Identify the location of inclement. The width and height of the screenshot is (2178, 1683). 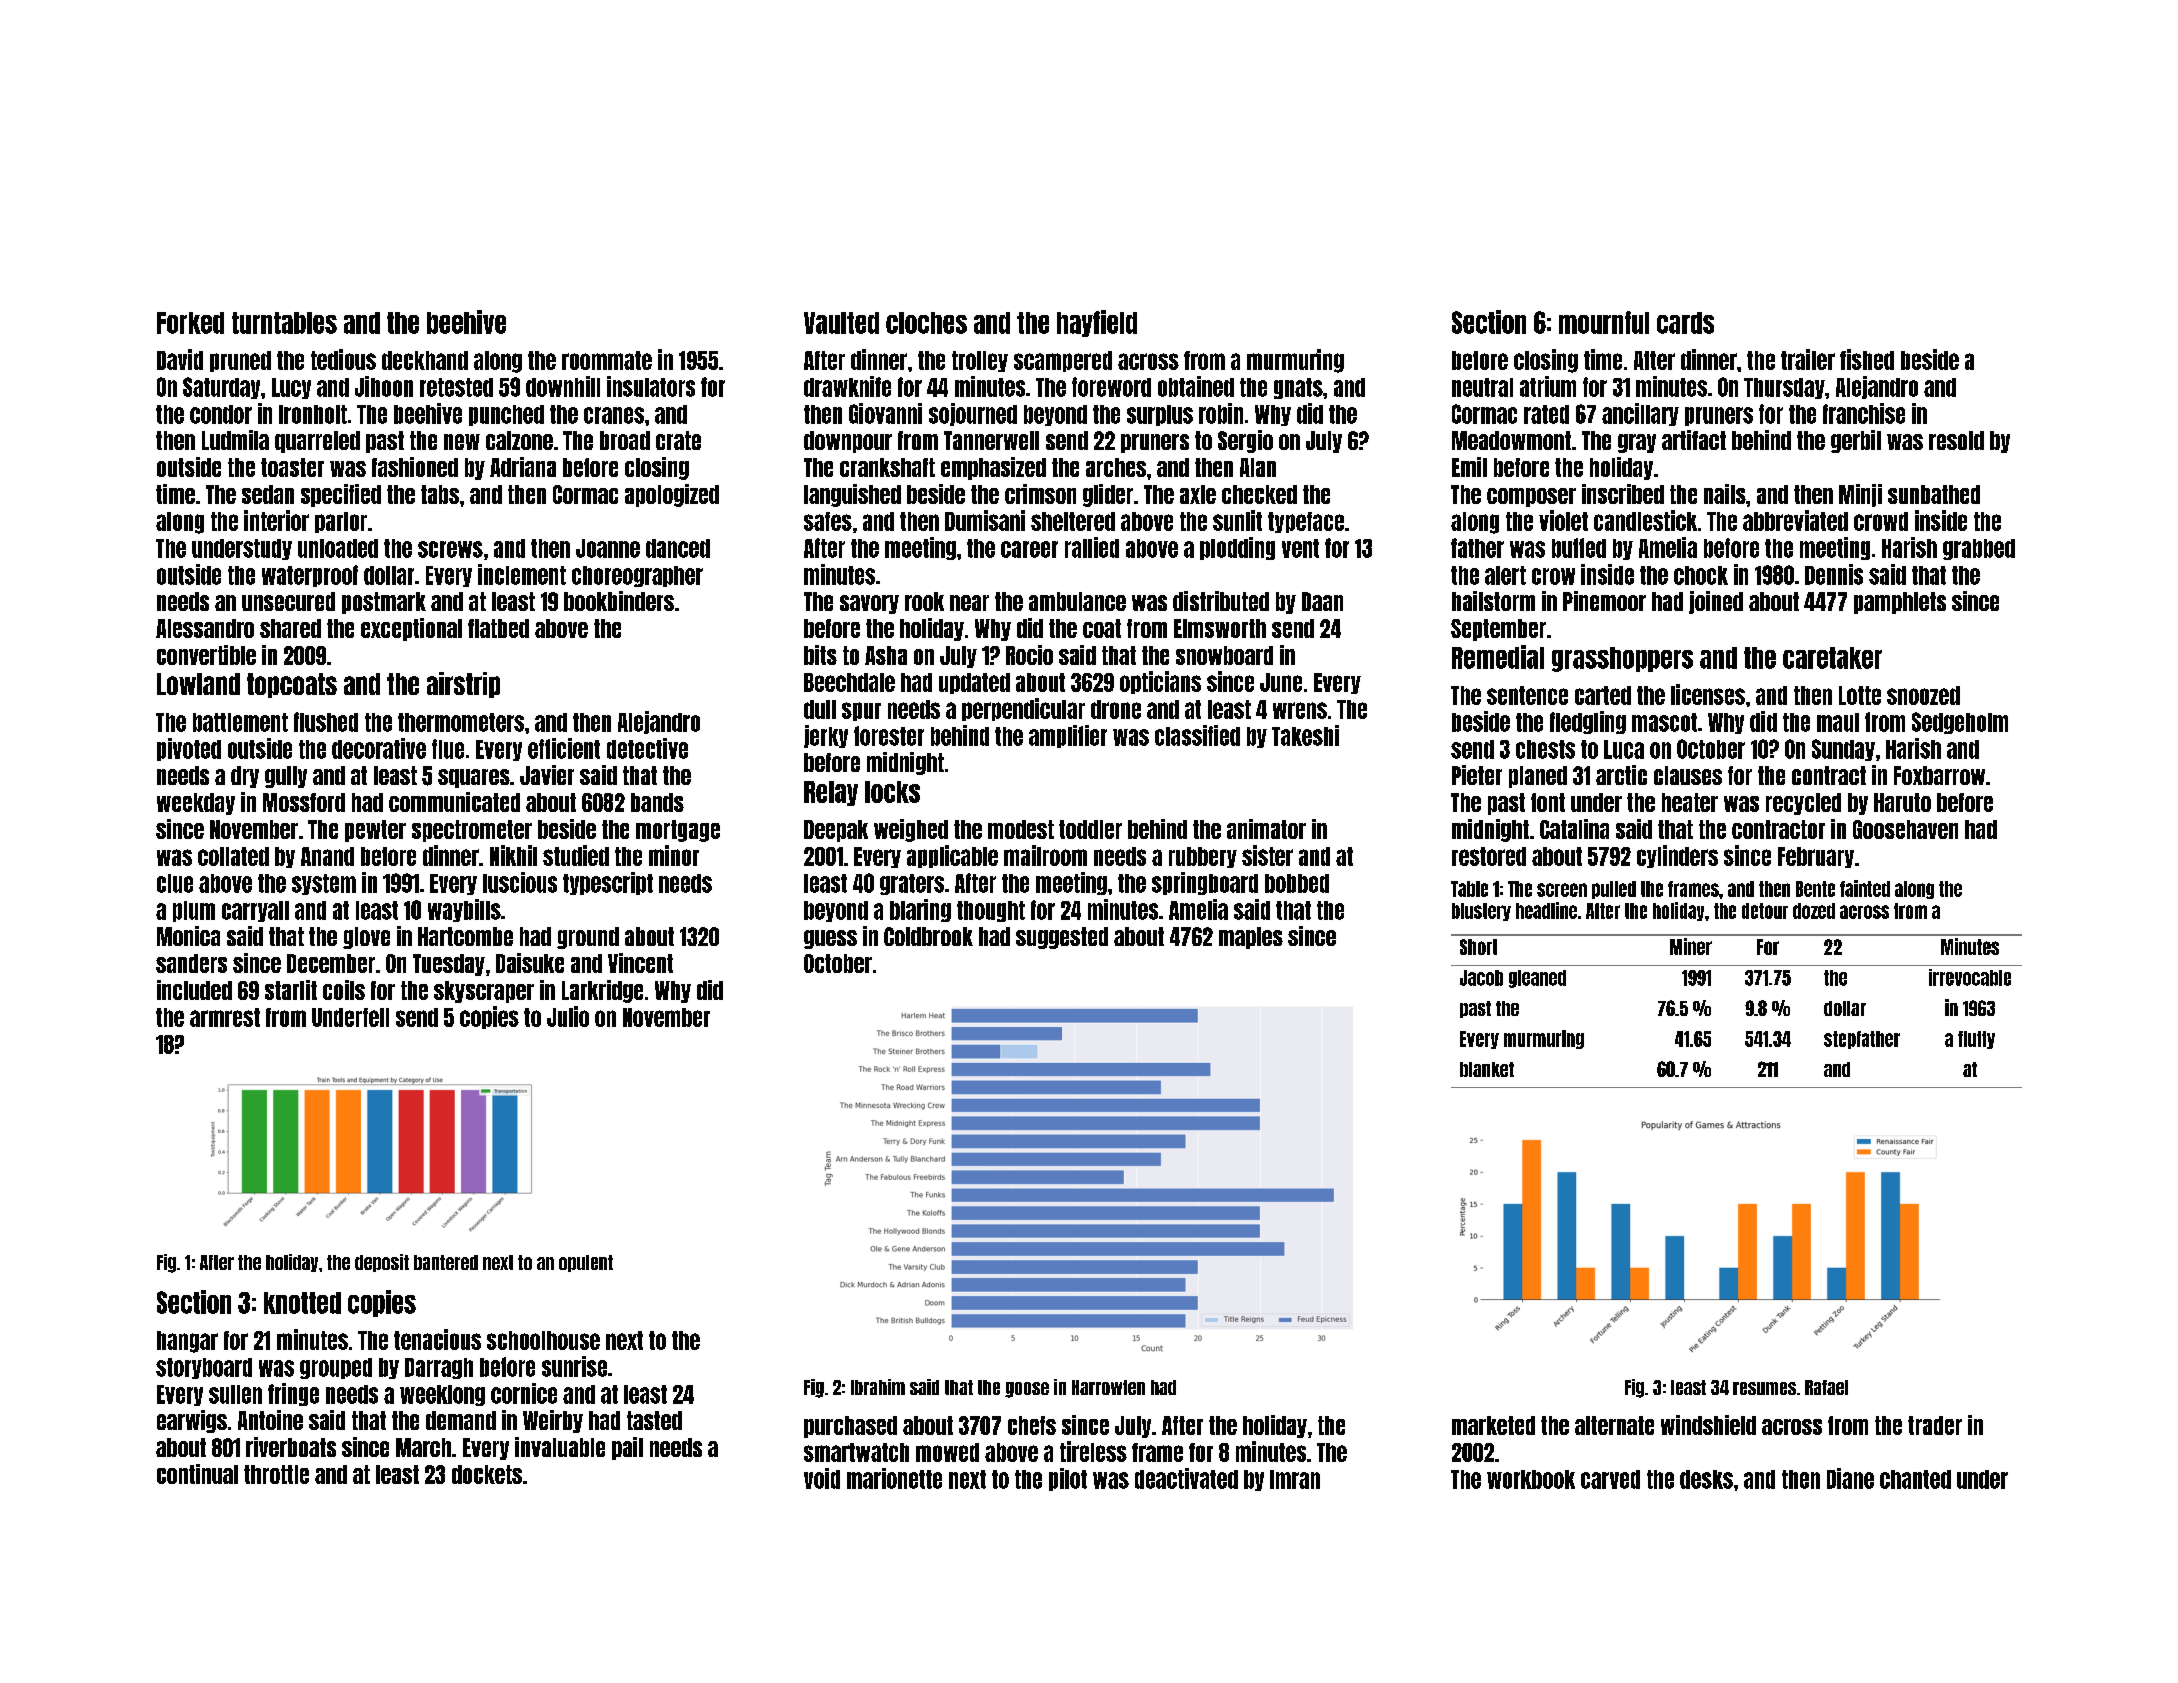
(522, 574).
